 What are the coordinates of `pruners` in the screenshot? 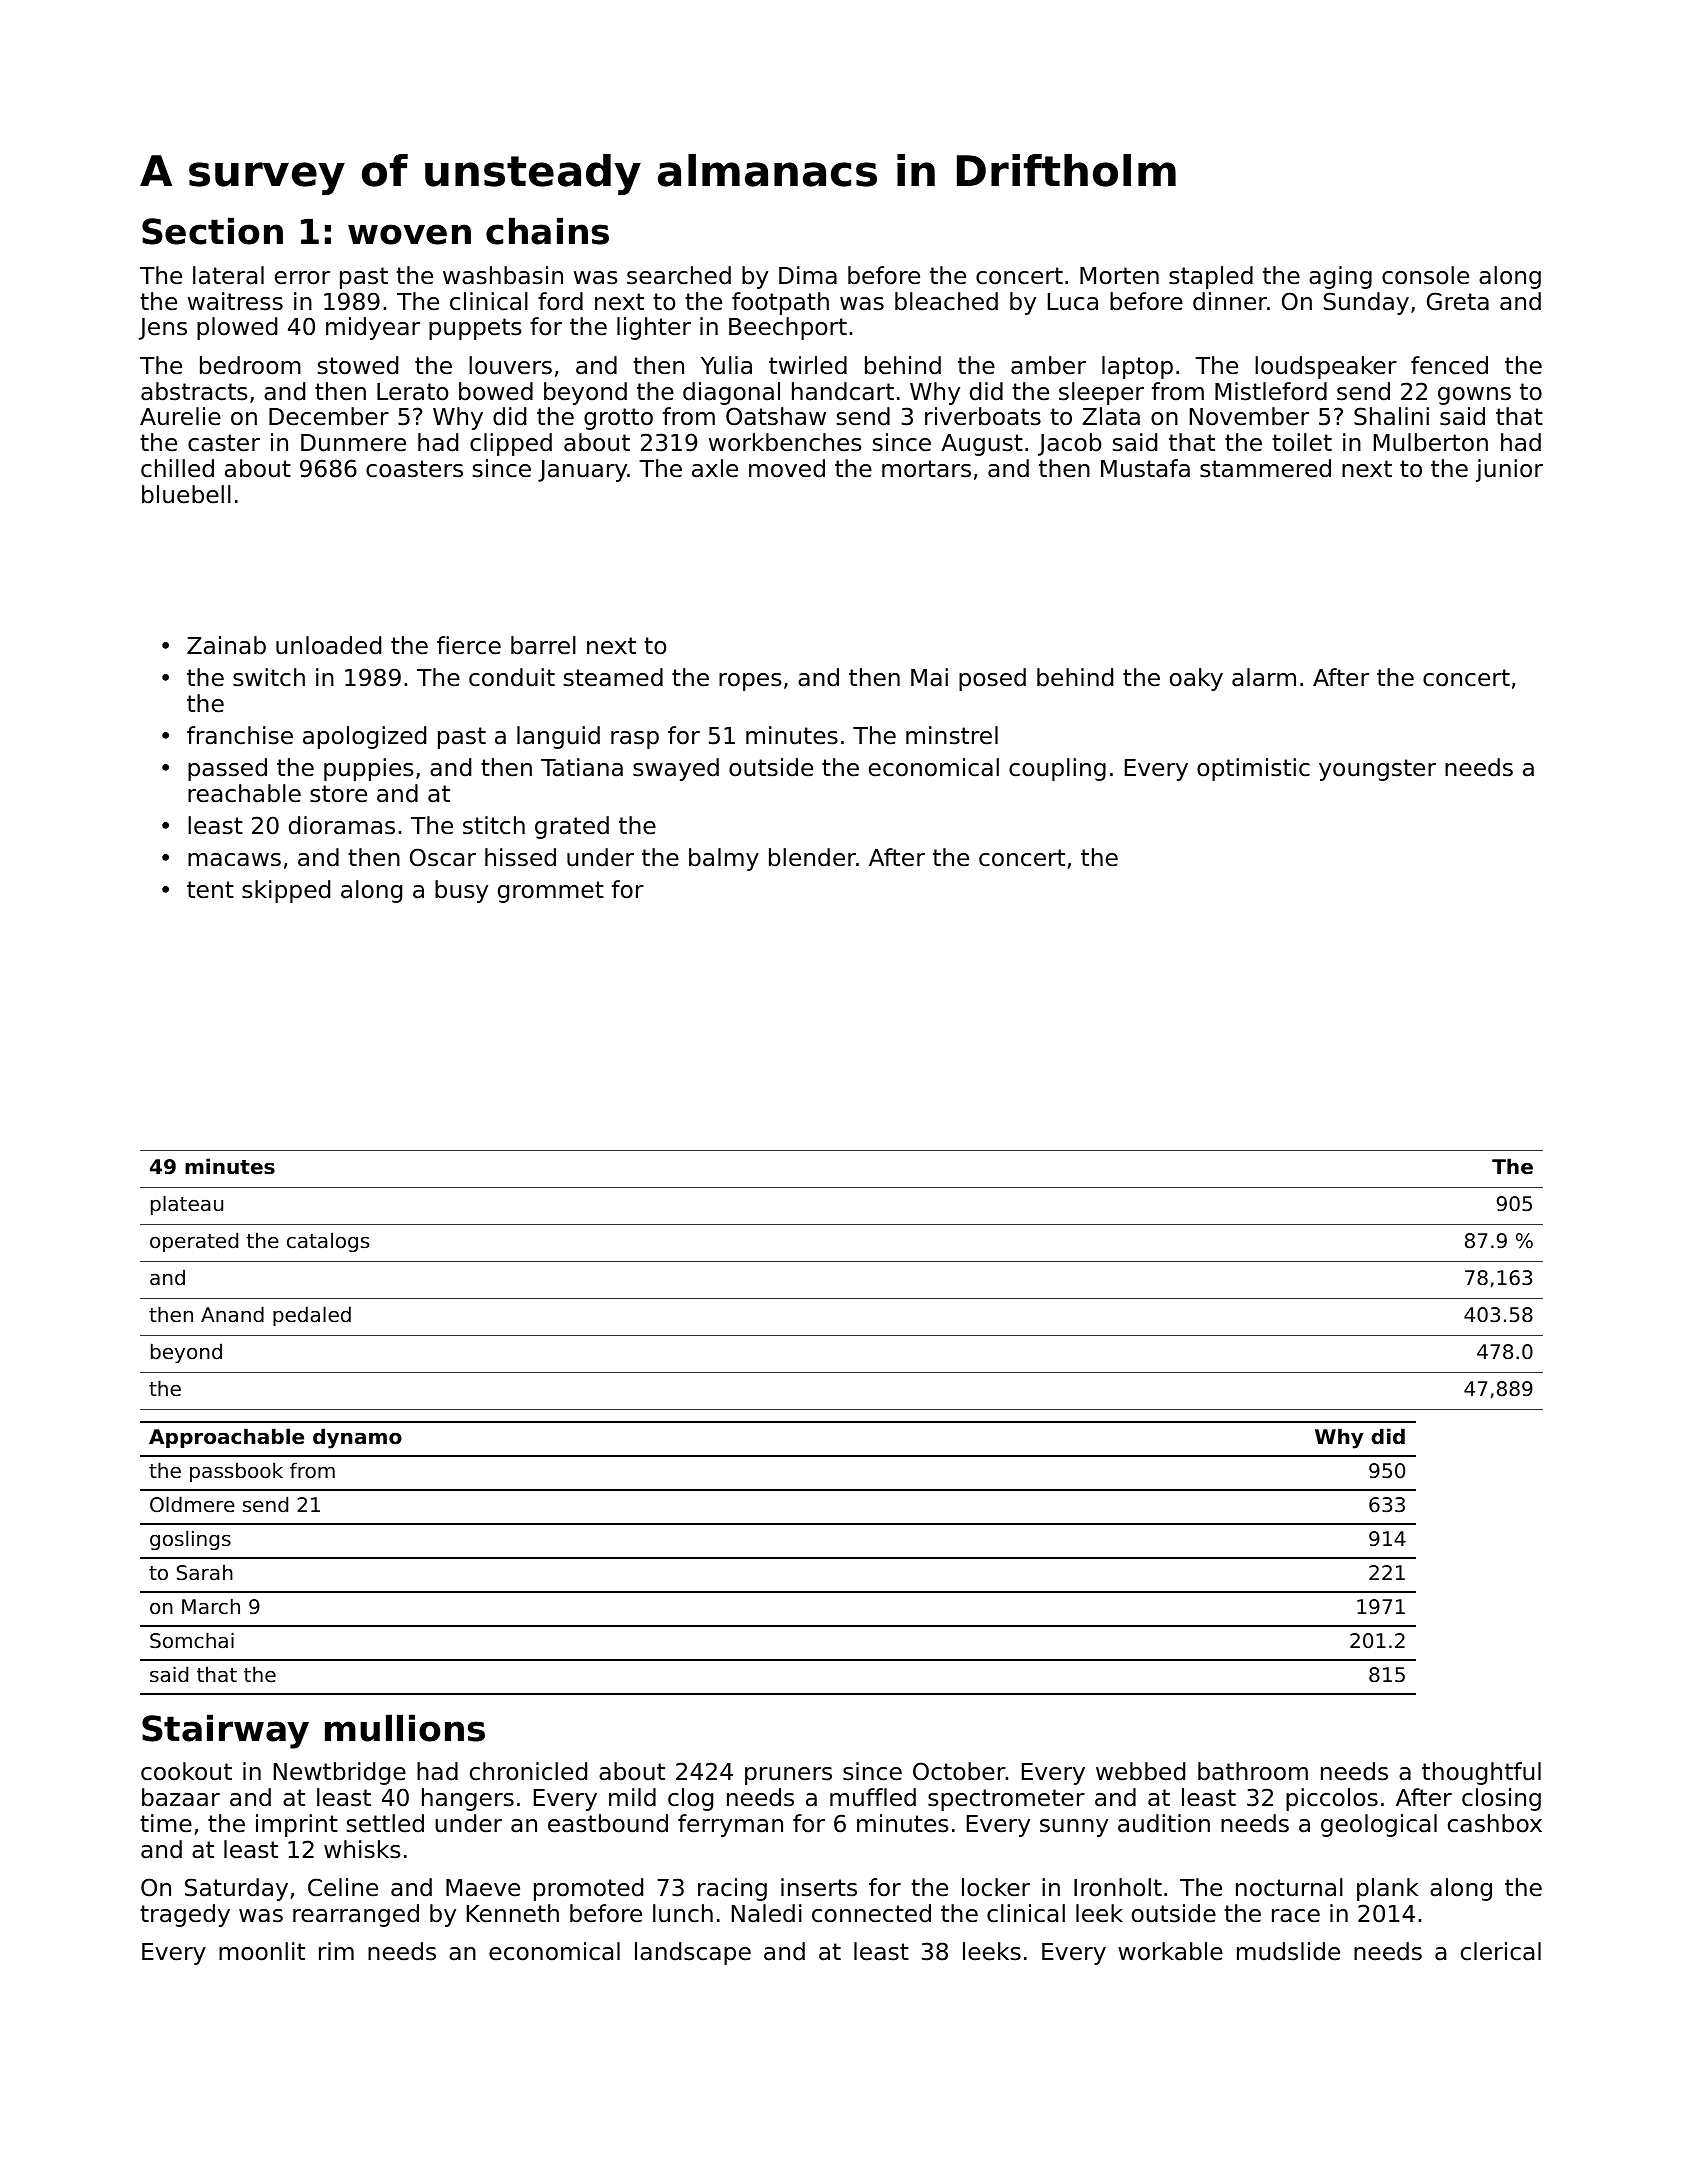 It's located at (788, 1776).
